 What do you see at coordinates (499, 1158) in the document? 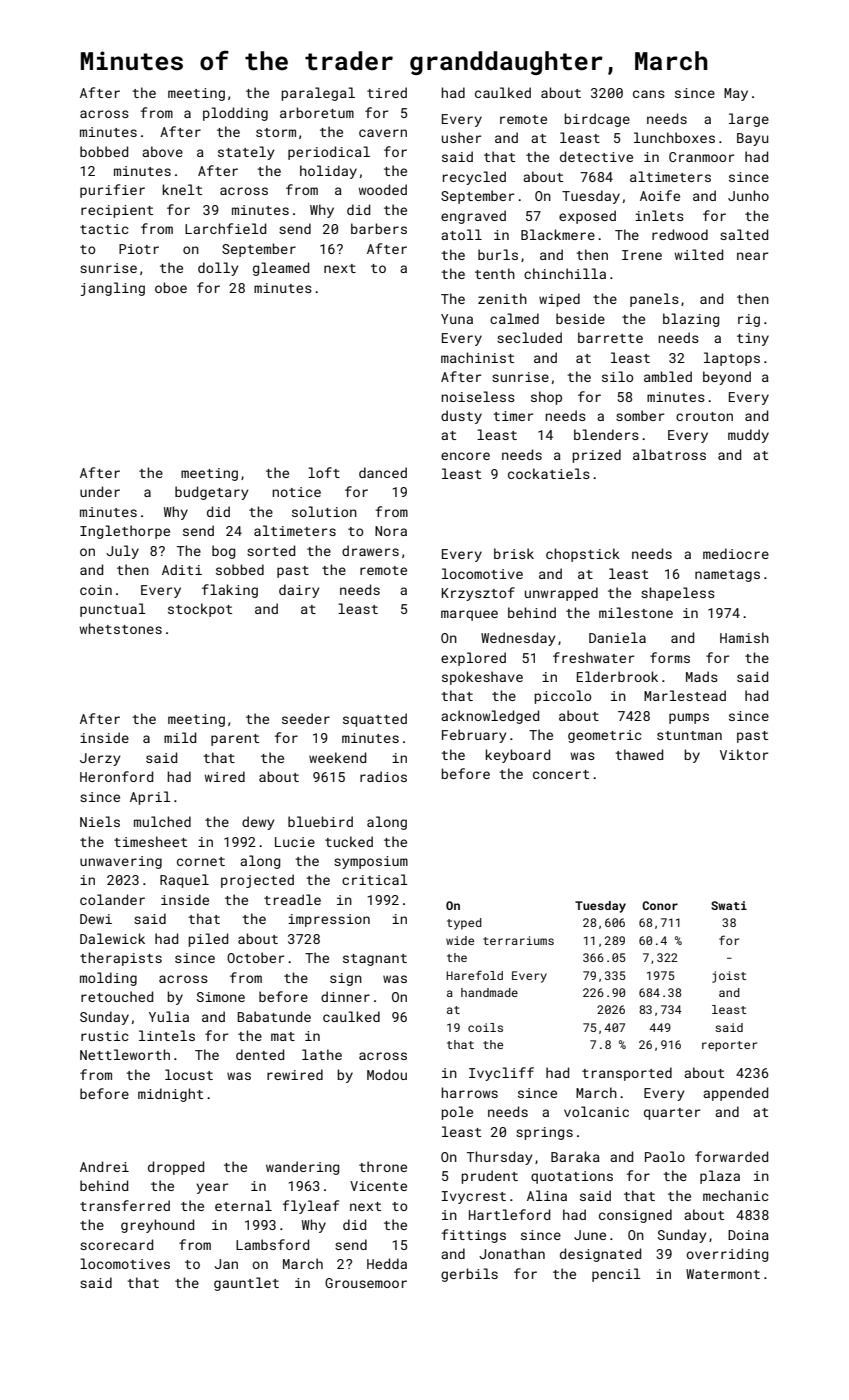
I see `Thursday` at bounding box center [499, 1158].
